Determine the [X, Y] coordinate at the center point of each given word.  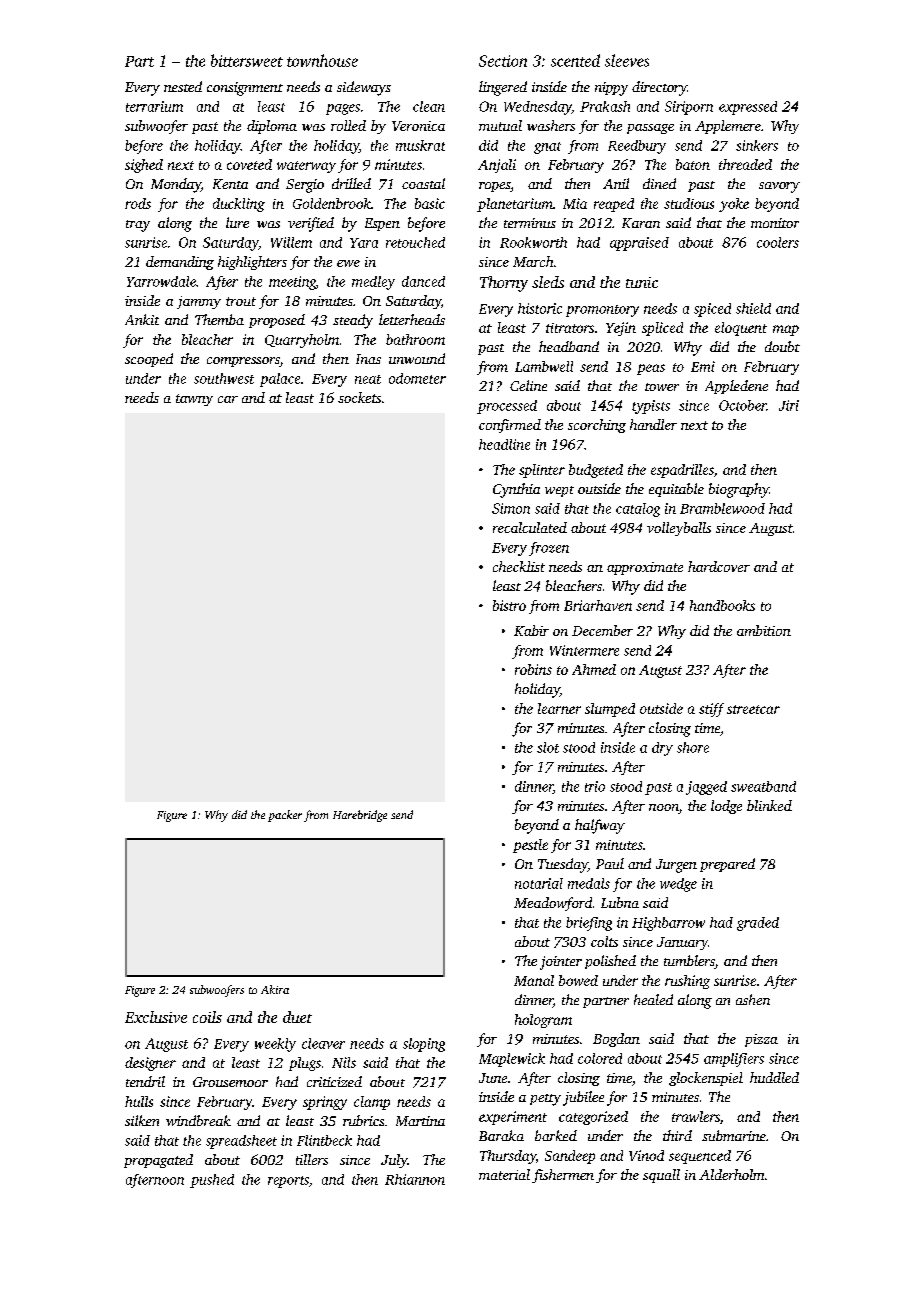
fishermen [563, 1176]
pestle [530, 846]
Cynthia [516, 490]
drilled [351, 183]
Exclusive [156, 1017]
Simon [511, 508]
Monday [176, 185]
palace [280, 380]
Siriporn [689, 108]
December [602, 630]
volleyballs [679, 529]
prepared [727, 865]
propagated [158, 1161]
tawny [194, 400]
